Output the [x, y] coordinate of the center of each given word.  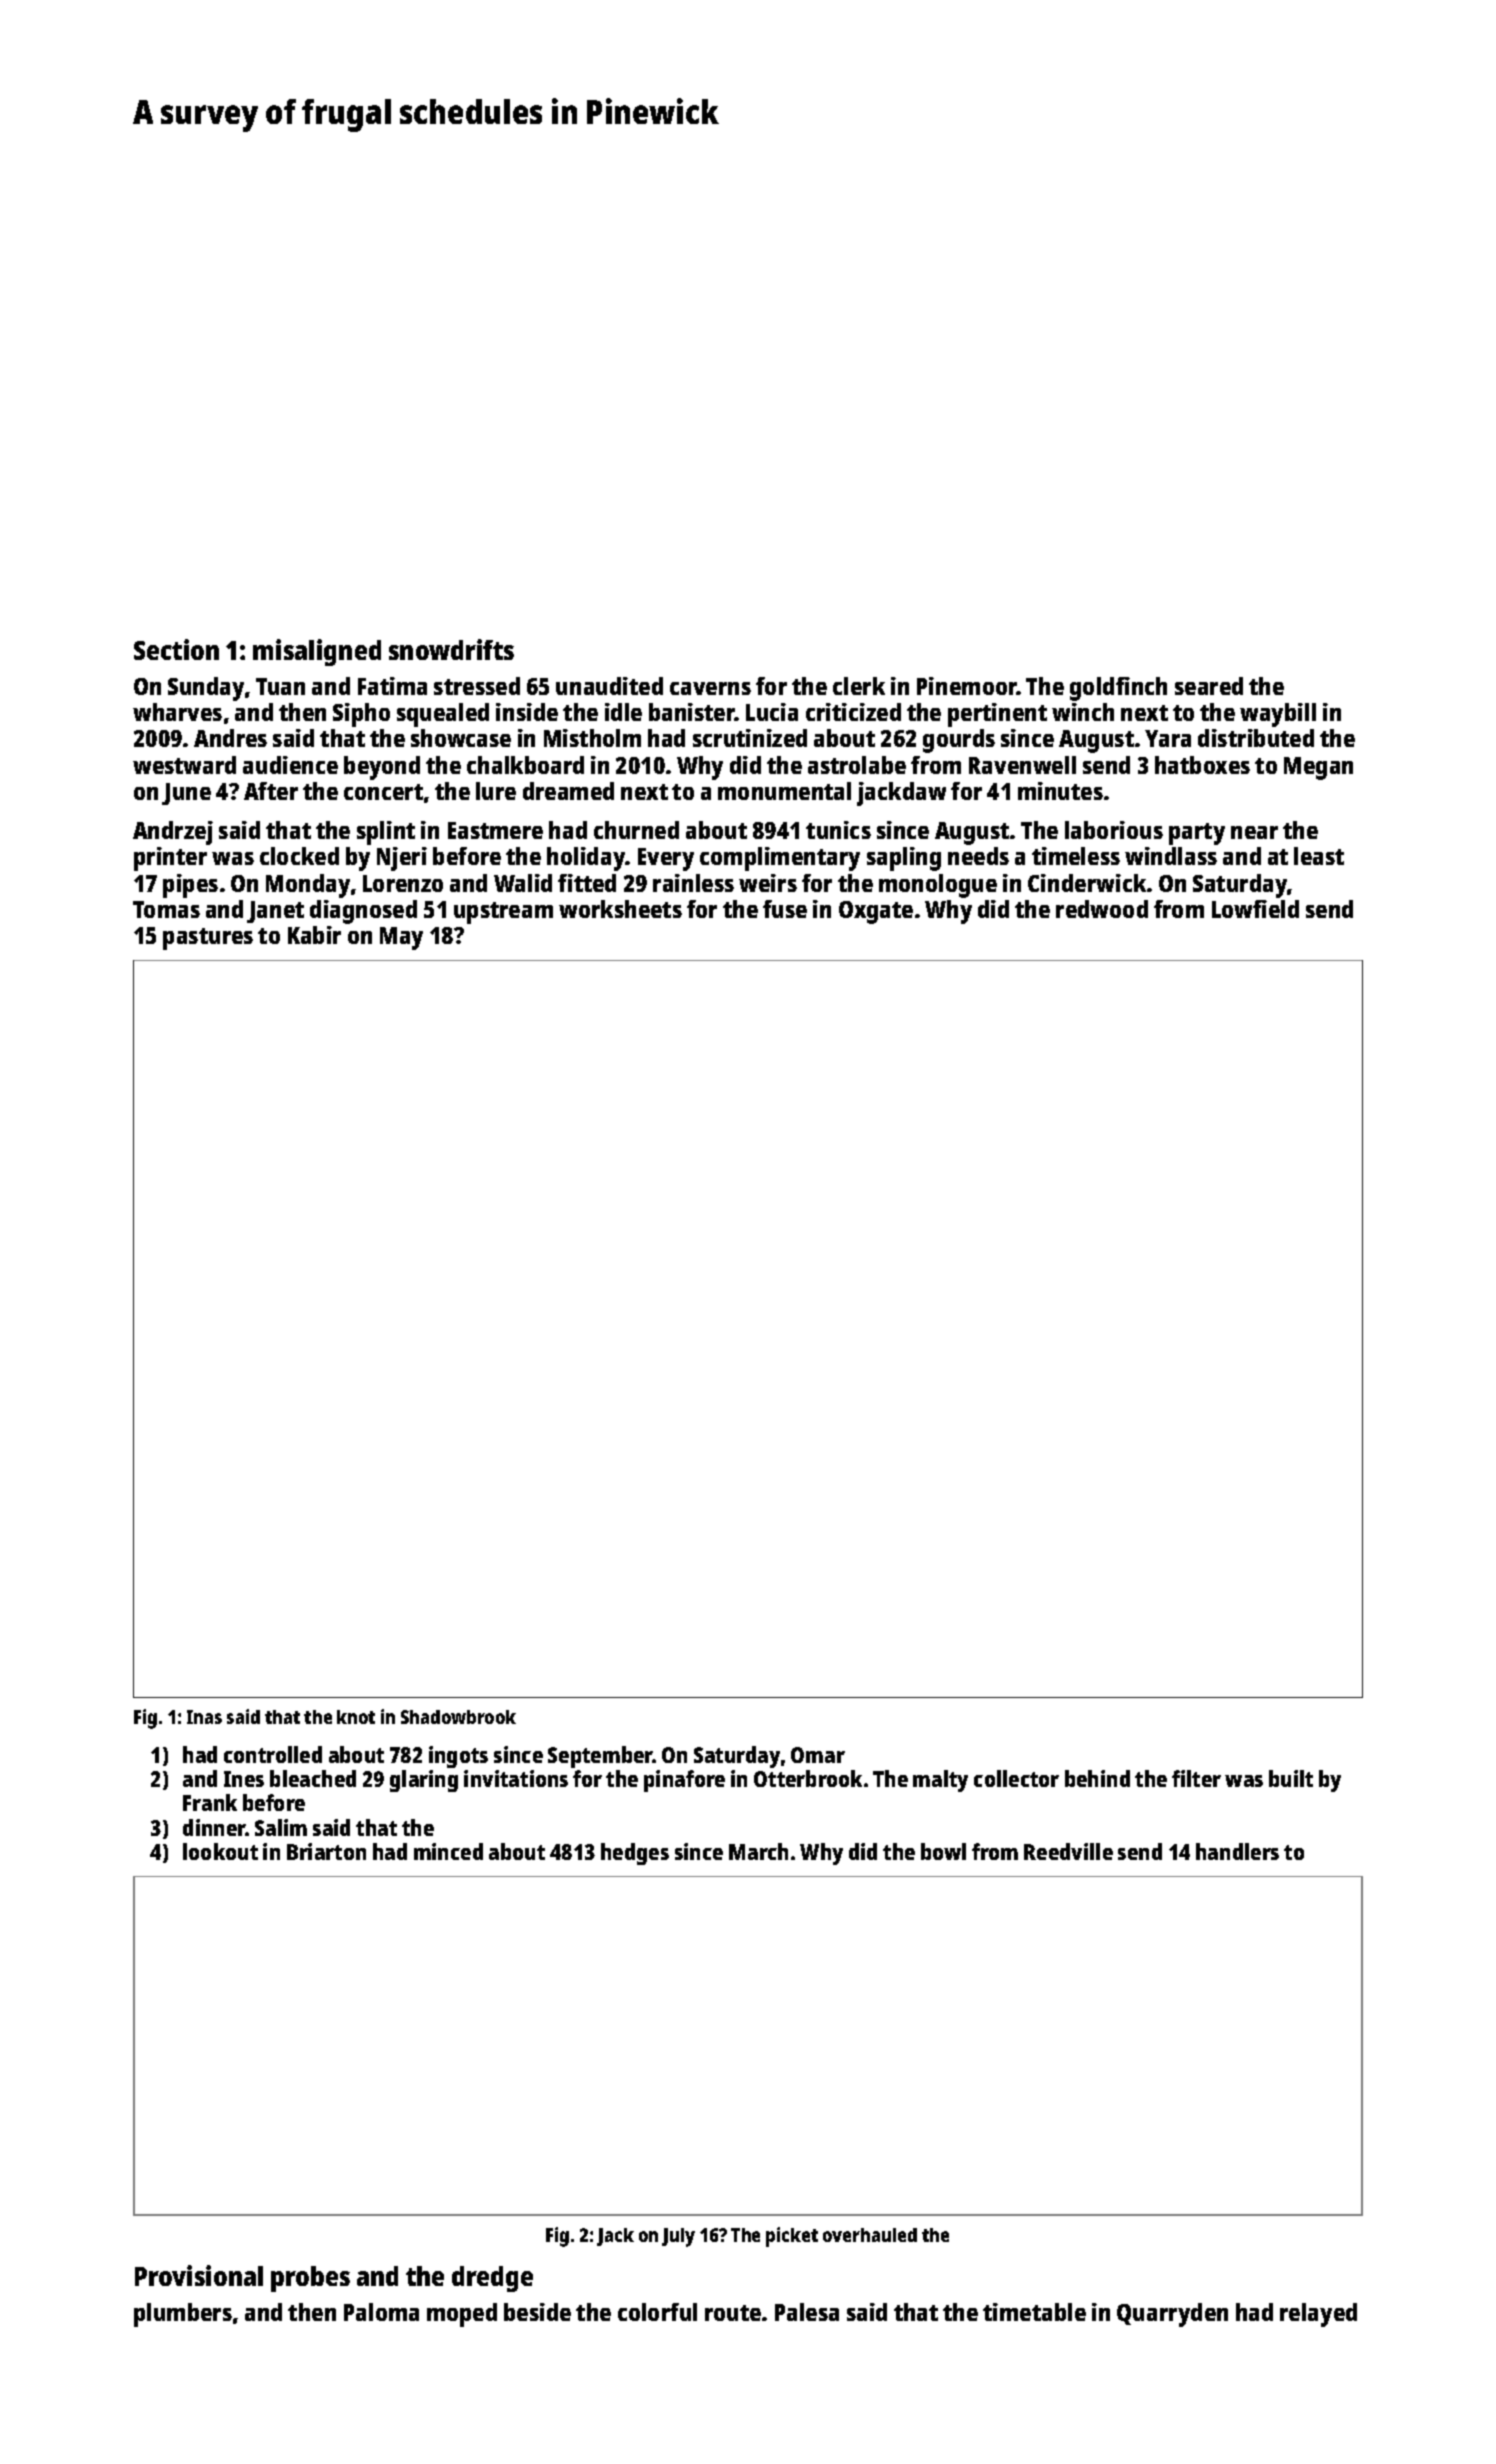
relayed [1318, 2315]
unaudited [609, 686]
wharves [177, 712]
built [1291, 1778]
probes [310, 2279]
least [1319, 856]
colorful [657, 2312]
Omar [818, 1755]
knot [356, 1717]
